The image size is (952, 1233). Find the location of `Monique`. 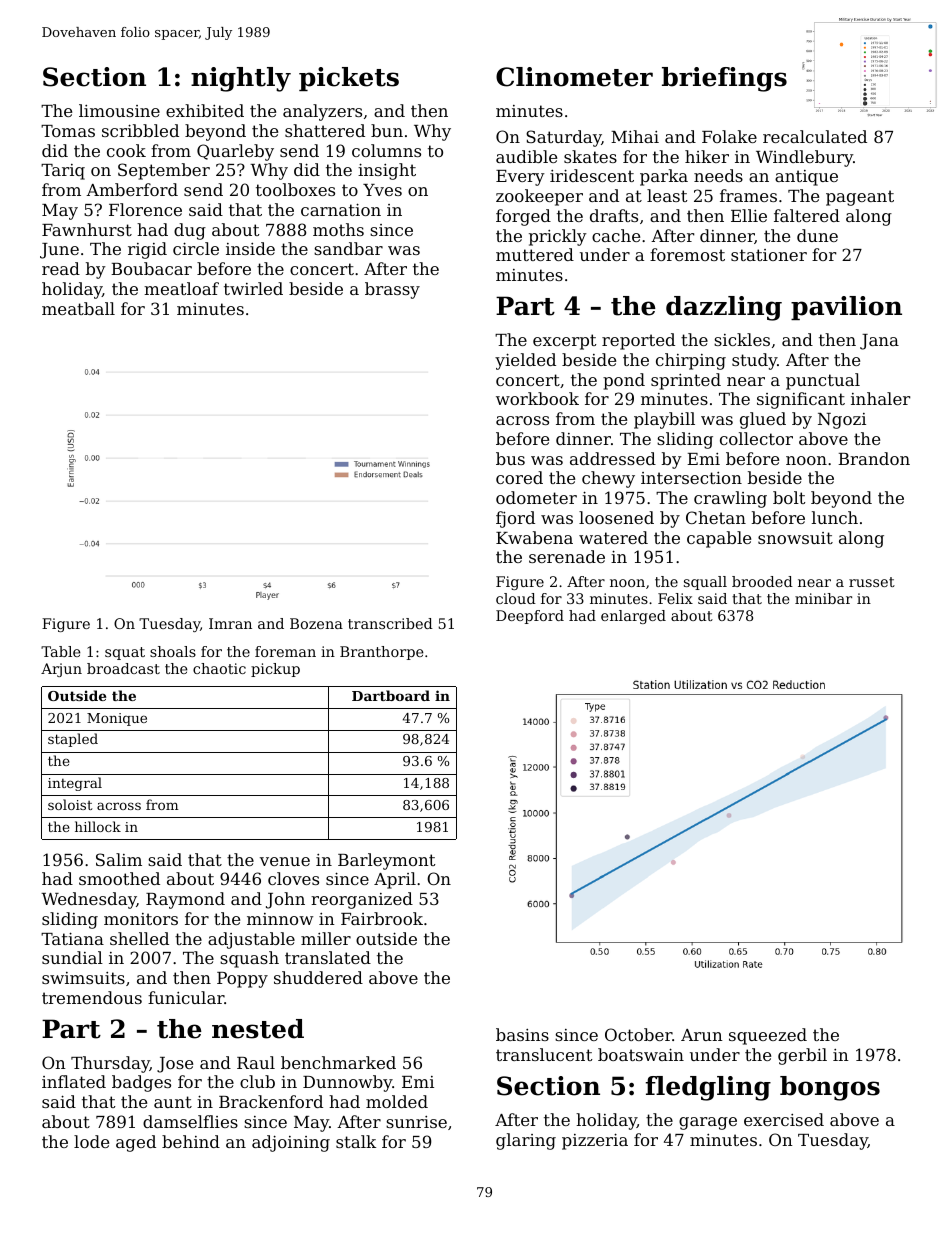

Monique is located at coordinates (117, 719).
